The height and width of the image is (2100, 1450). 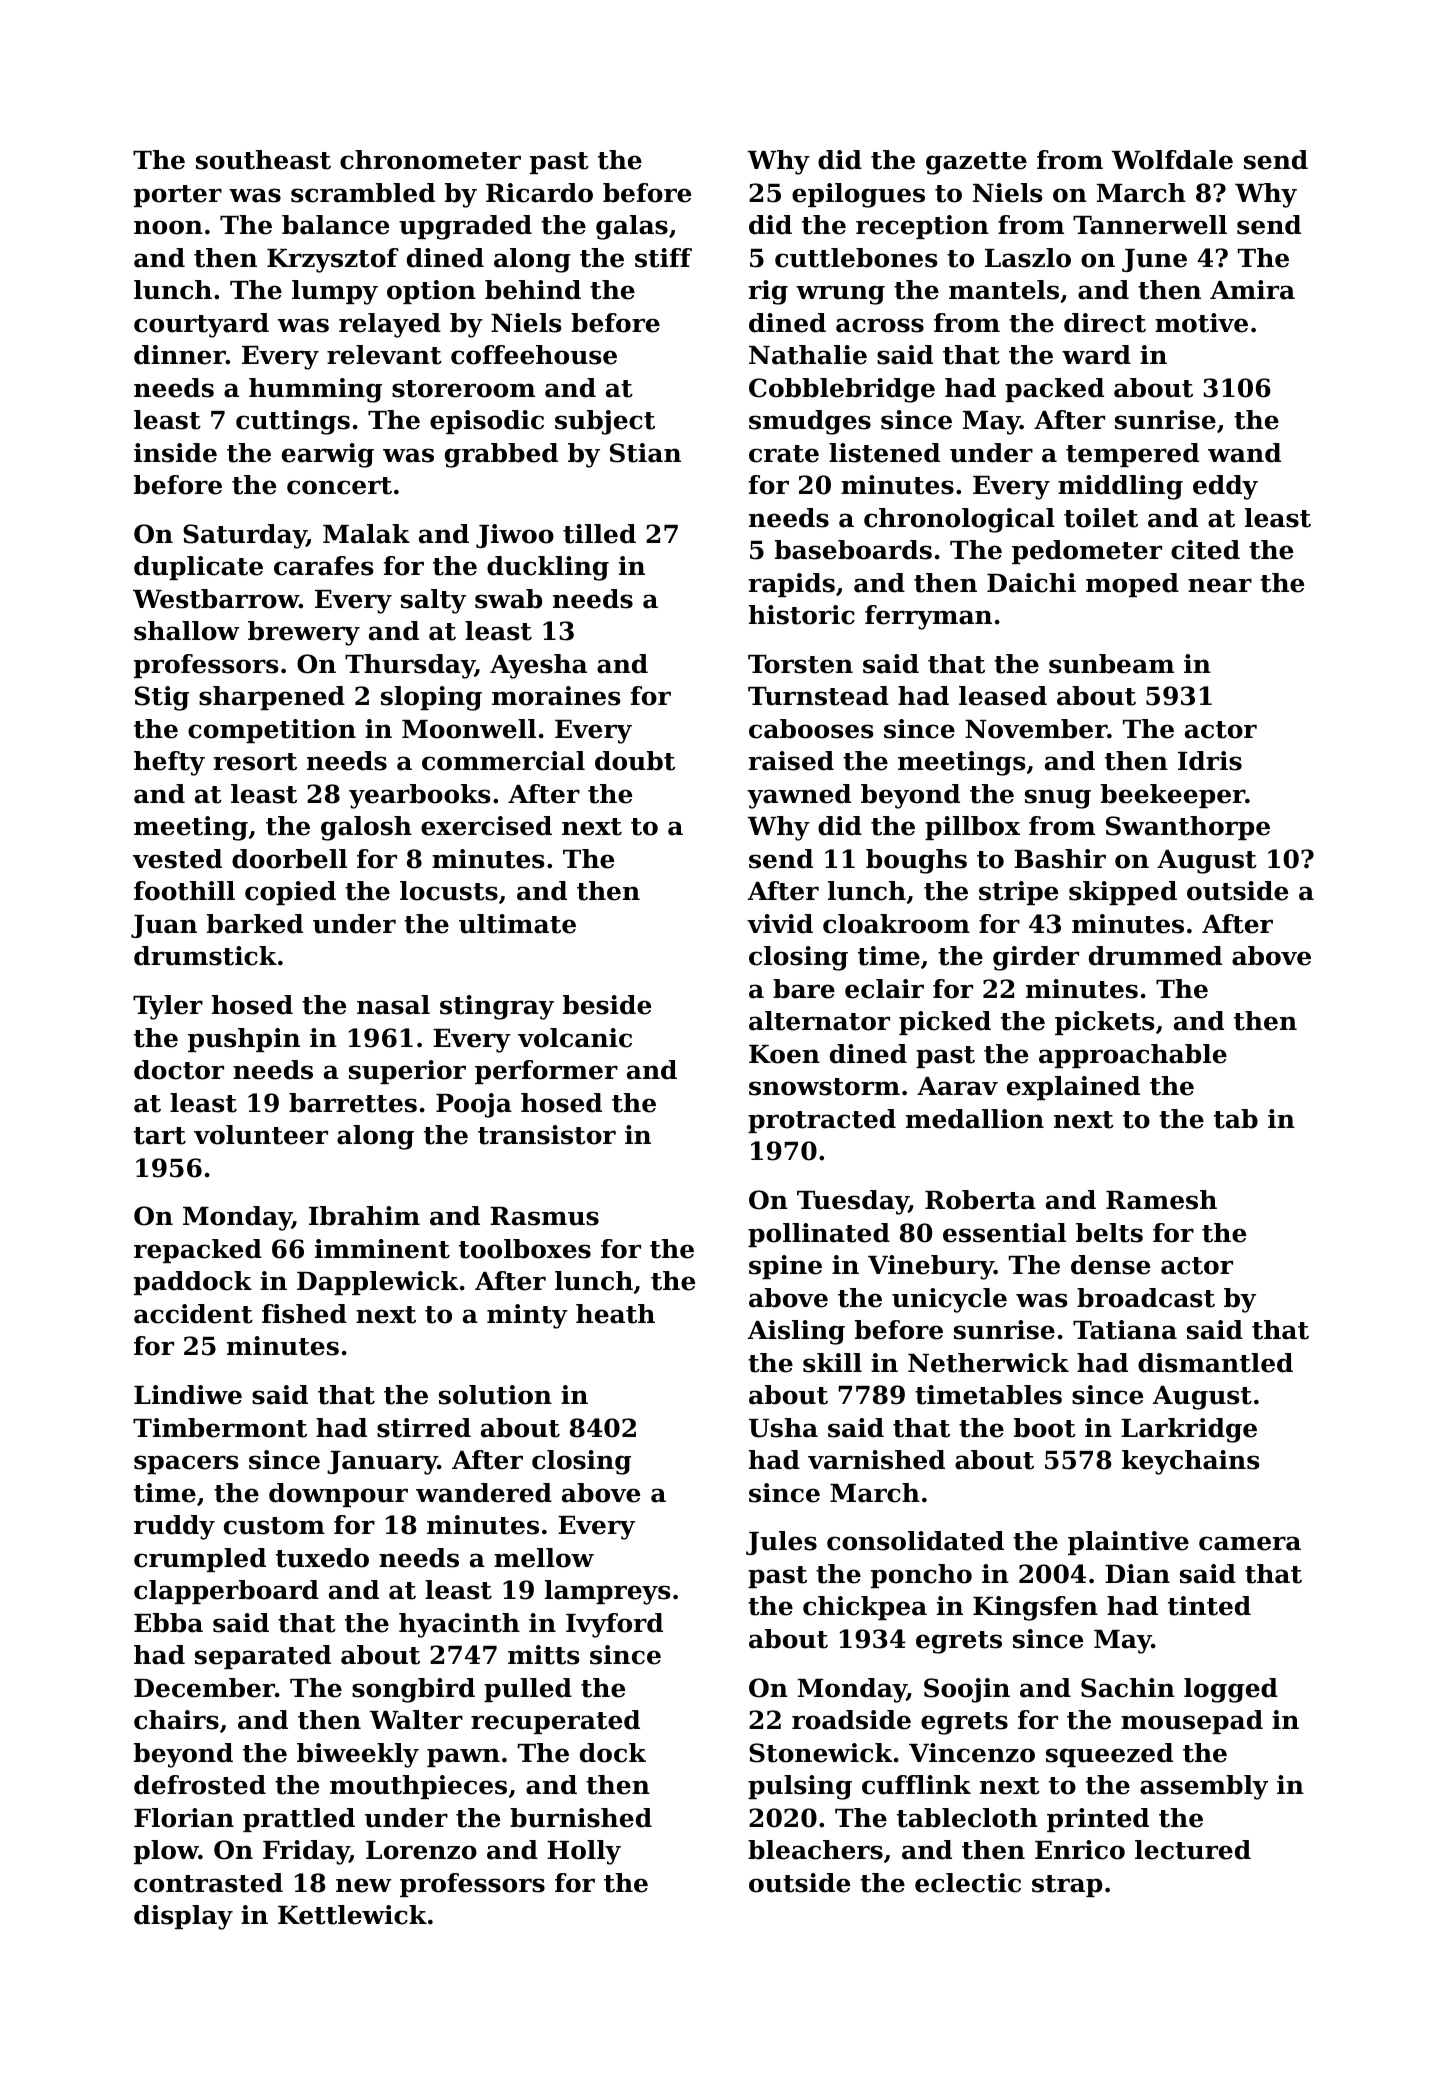 I want to click on Rasmus, so click(x=544, y=1216).
